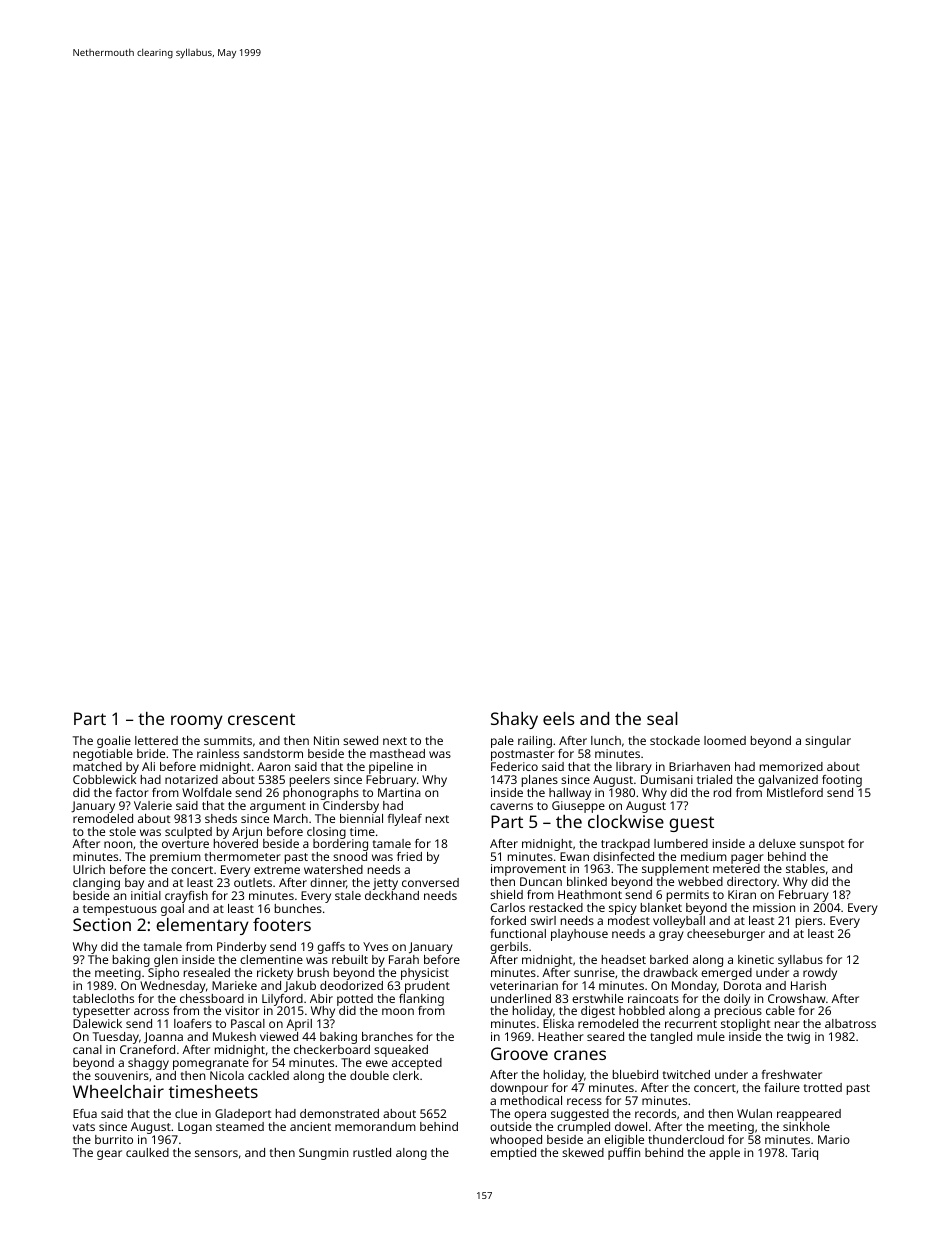 The width and height of the document is (952, 1233). I want to click on roomy, so click(197, 722).
